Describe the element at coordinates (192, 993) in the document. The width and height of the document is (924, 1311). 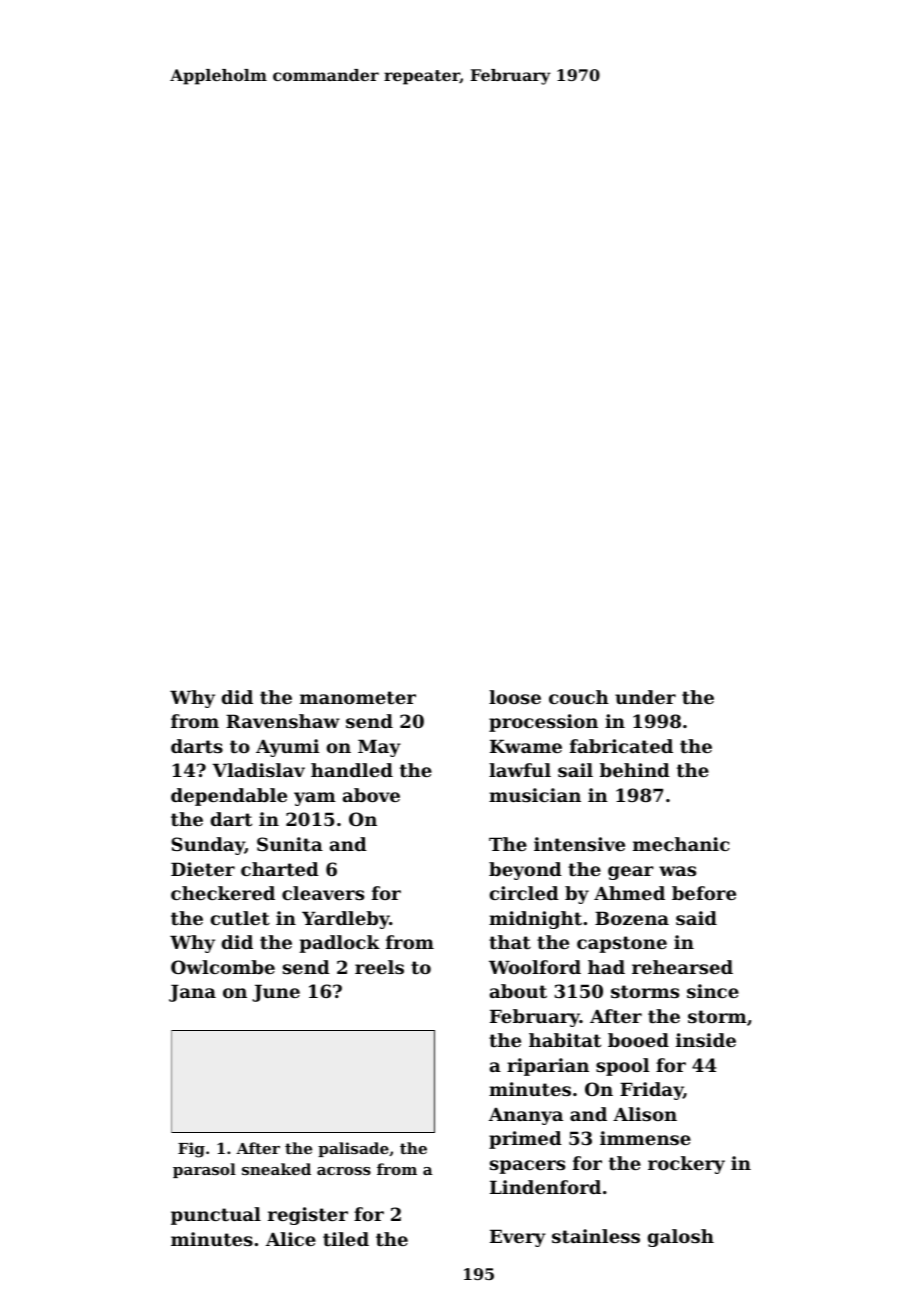
I see `Jana` at that location.
